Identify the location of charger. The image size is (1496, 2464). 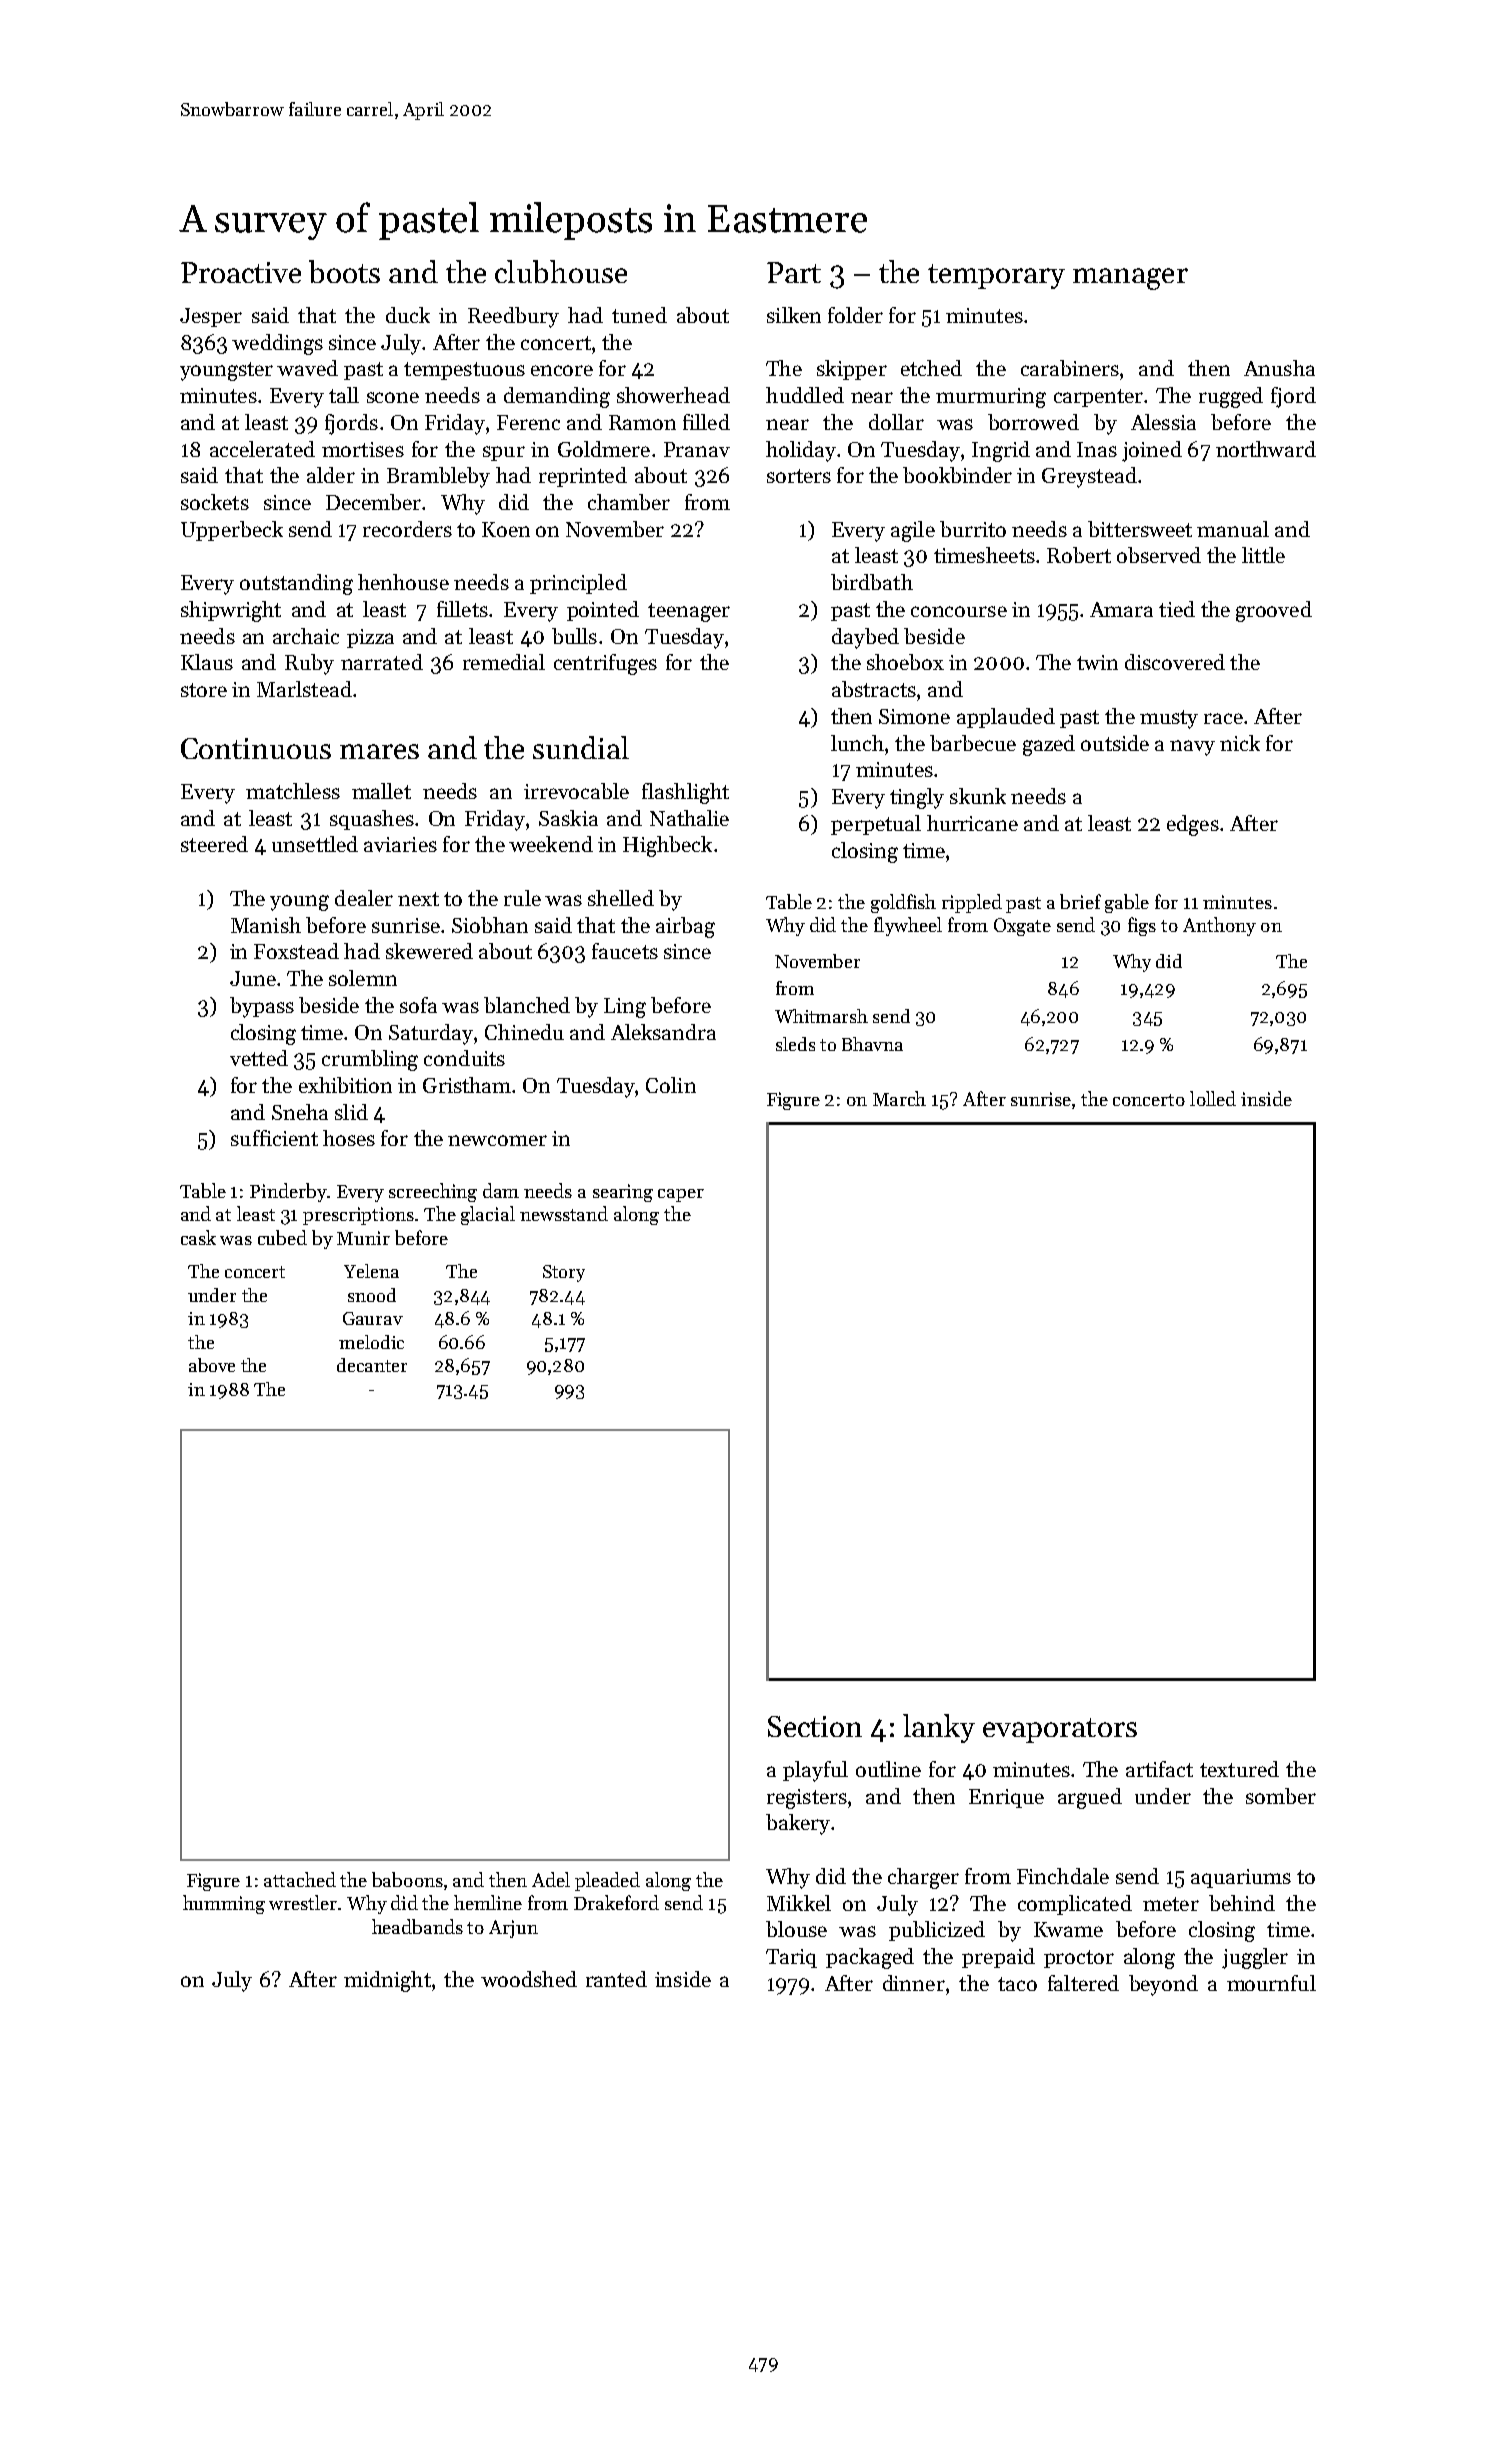
(923, 1878).
